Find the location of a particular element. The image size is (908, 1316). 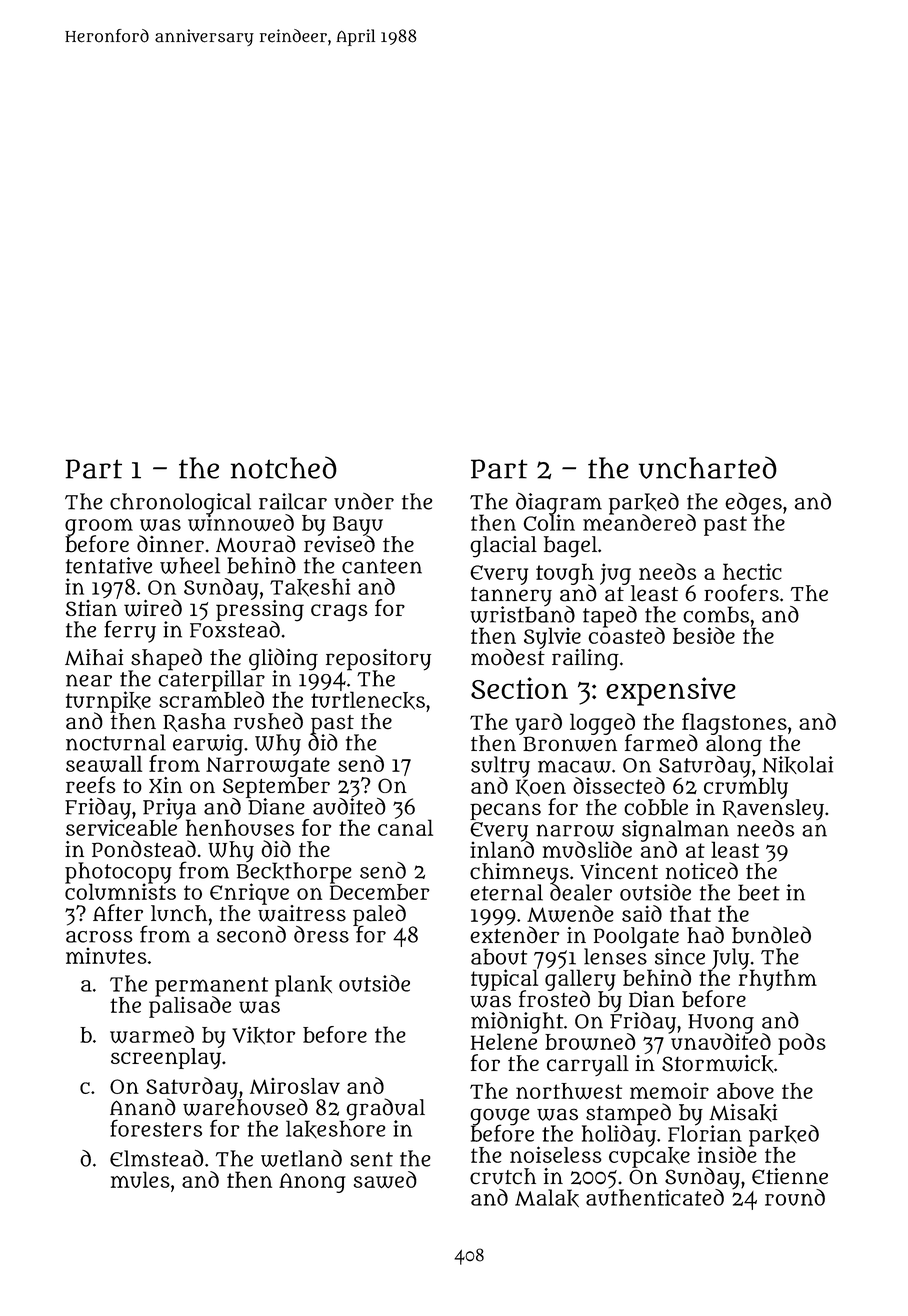

sultry is located at coordinates (500, 766).
